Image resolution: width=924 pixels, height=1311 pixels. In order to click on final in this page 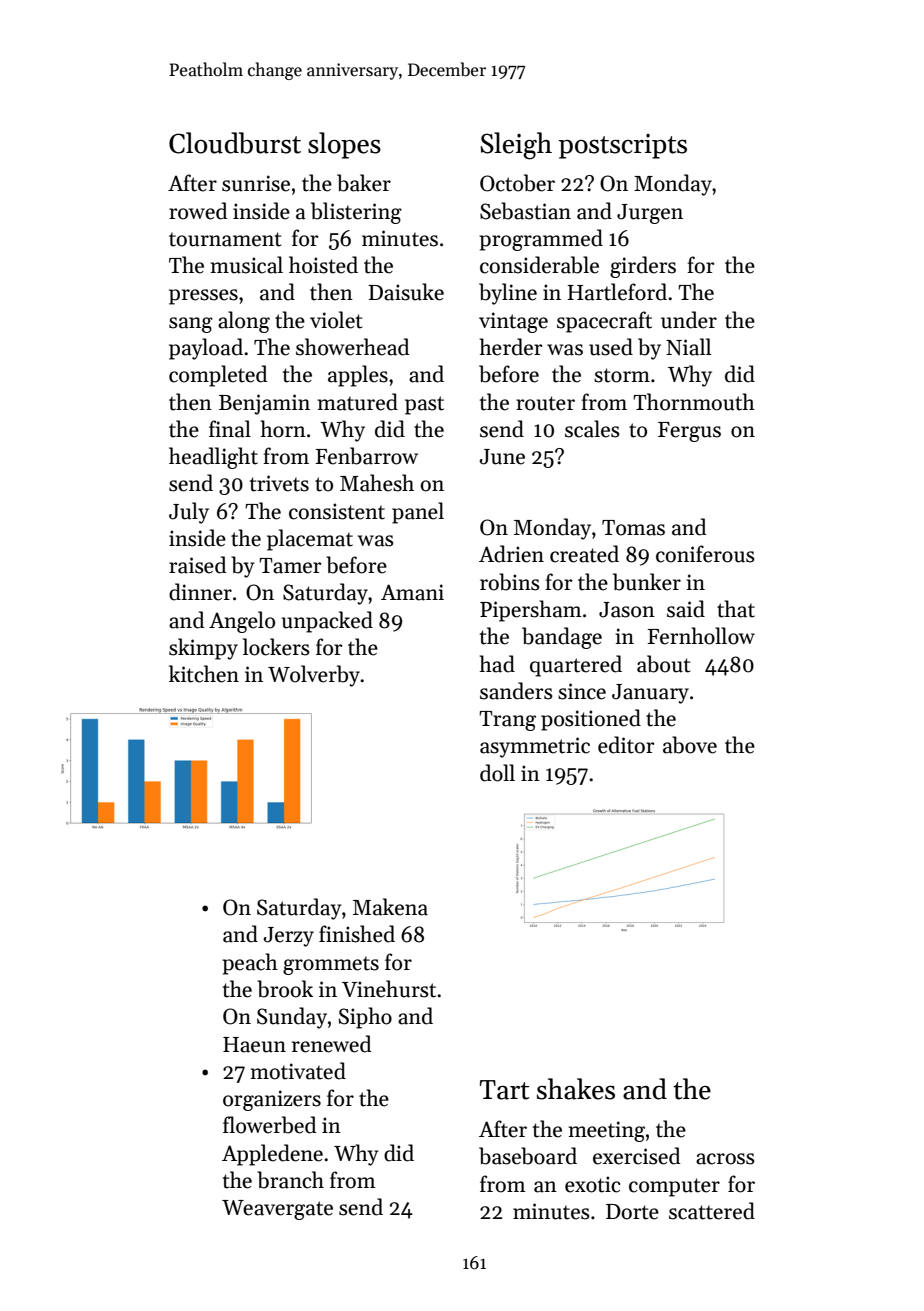, I will do `click(230, 429)`.
